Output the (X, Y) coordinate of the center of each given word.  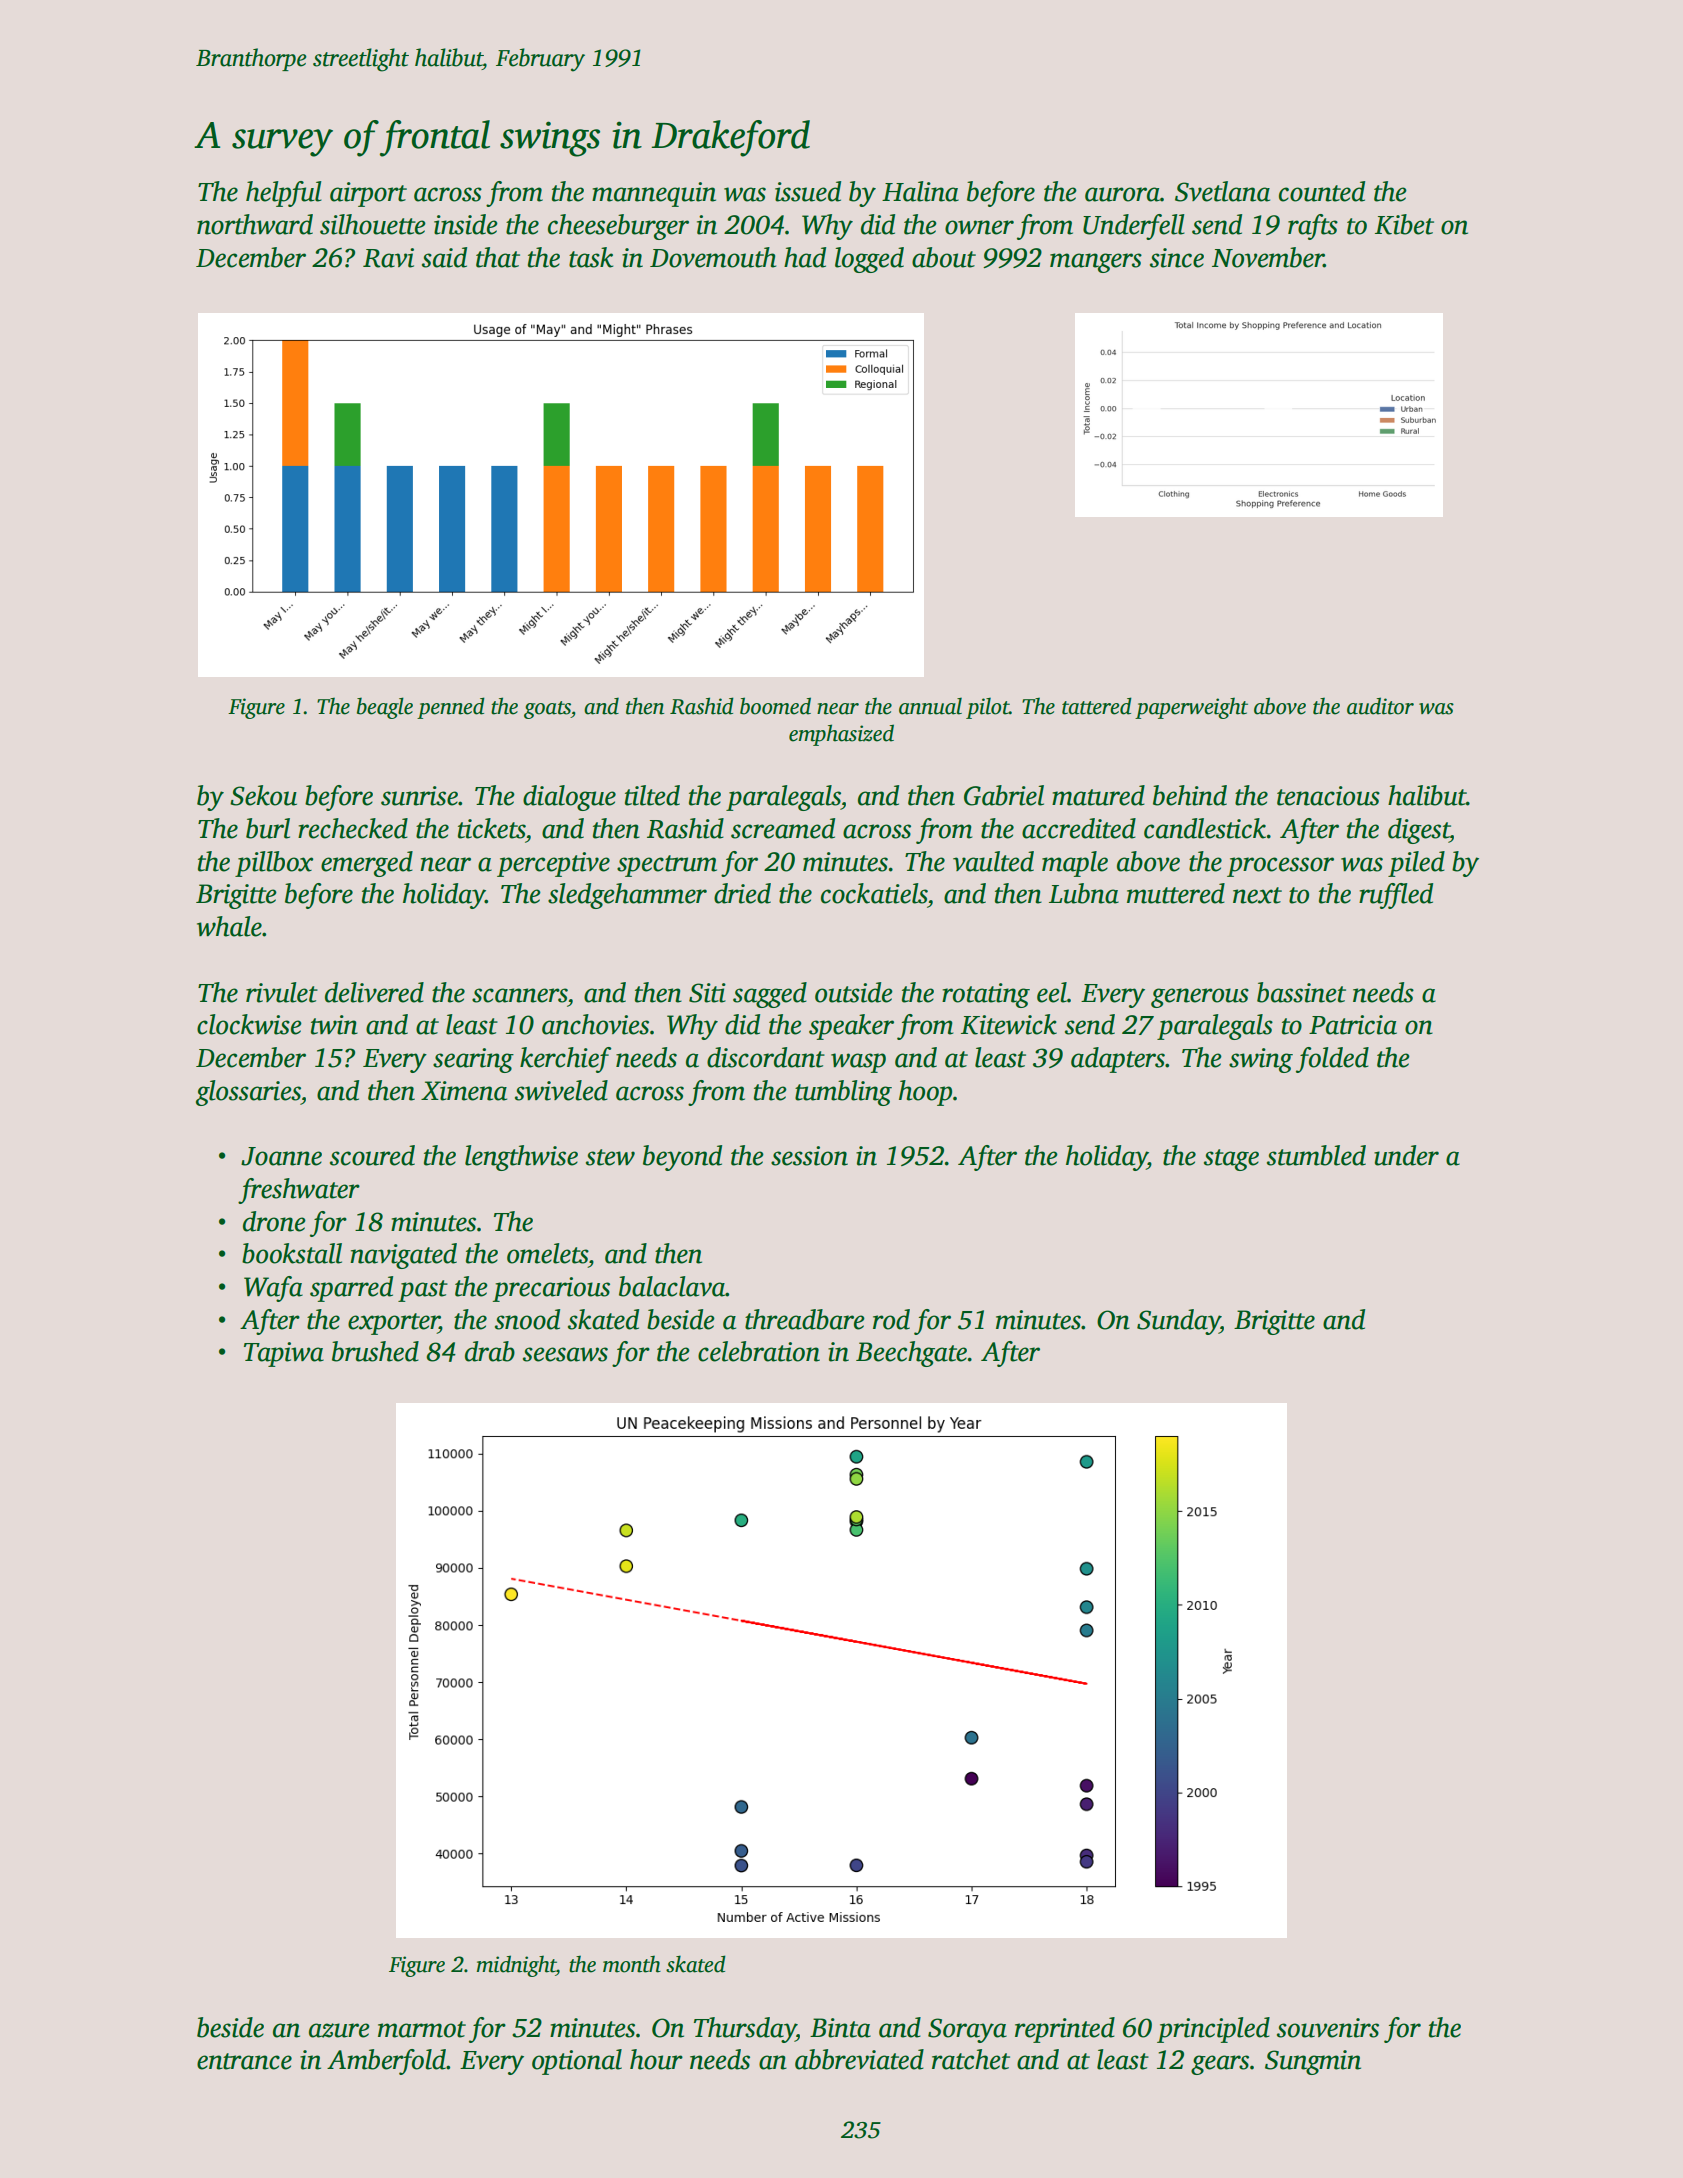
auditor (1380, 706)
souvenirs (1328, 2028)
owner (979, 227)
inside (466, 224)
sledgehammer (627, 896)
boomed (775, 706)
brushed (375, 1351)
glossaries (248, 1093)
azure (339, 2030)
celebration (759, 1351)
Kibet (1404, 224)
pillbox (274, 864)
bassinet (1301, 992)
